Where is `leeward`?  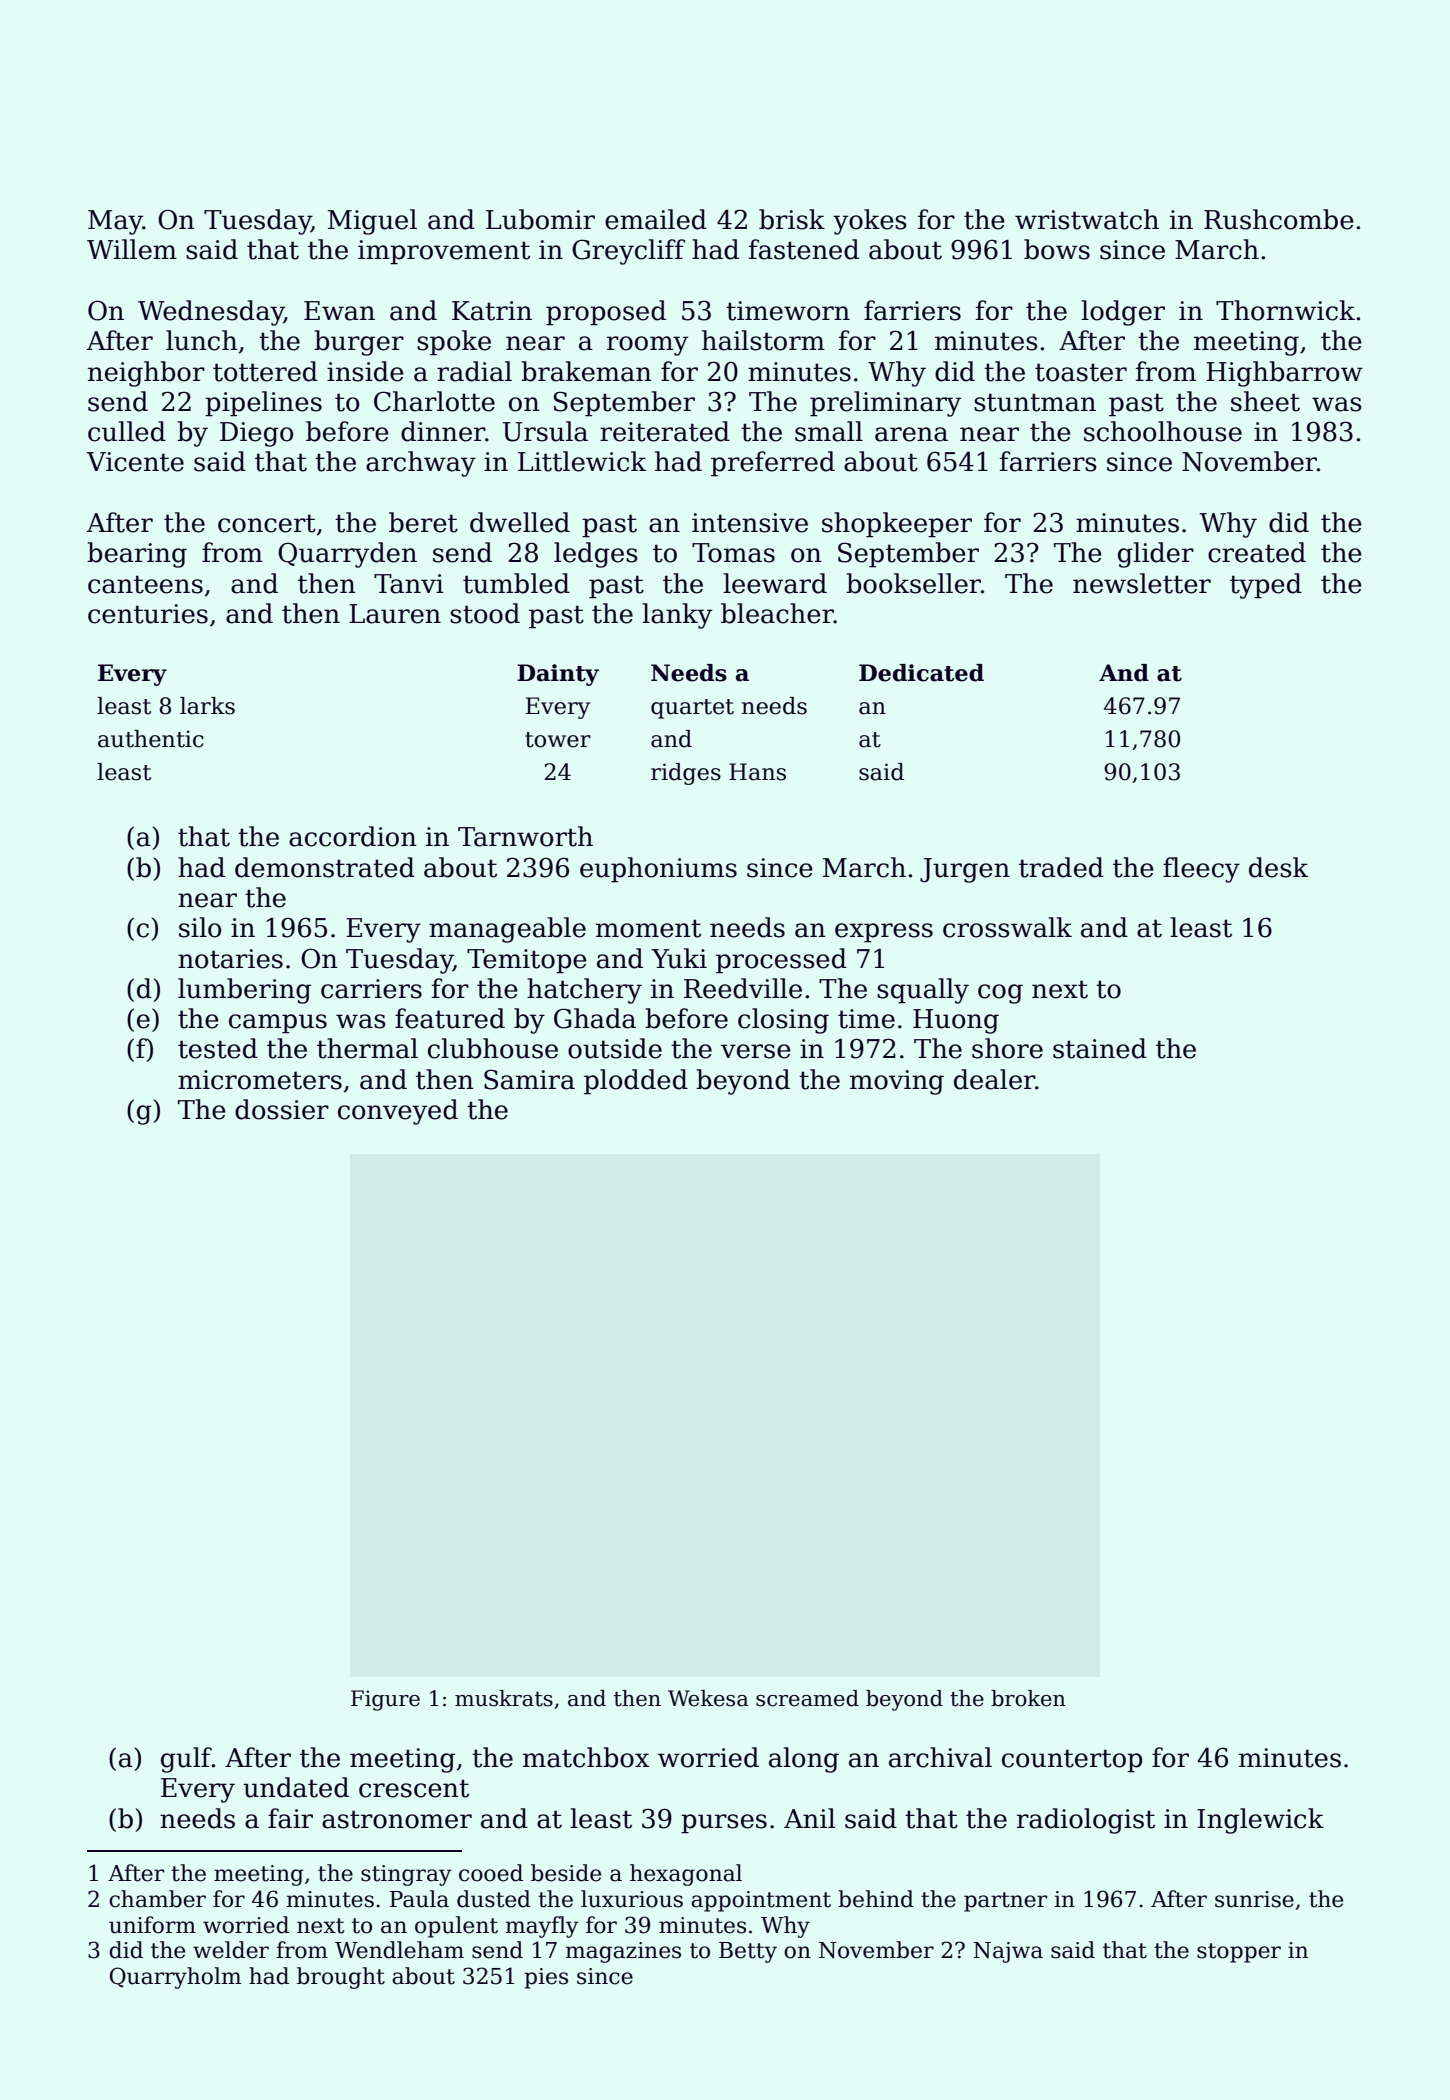
leeward is located at coordinates (775, 583).
